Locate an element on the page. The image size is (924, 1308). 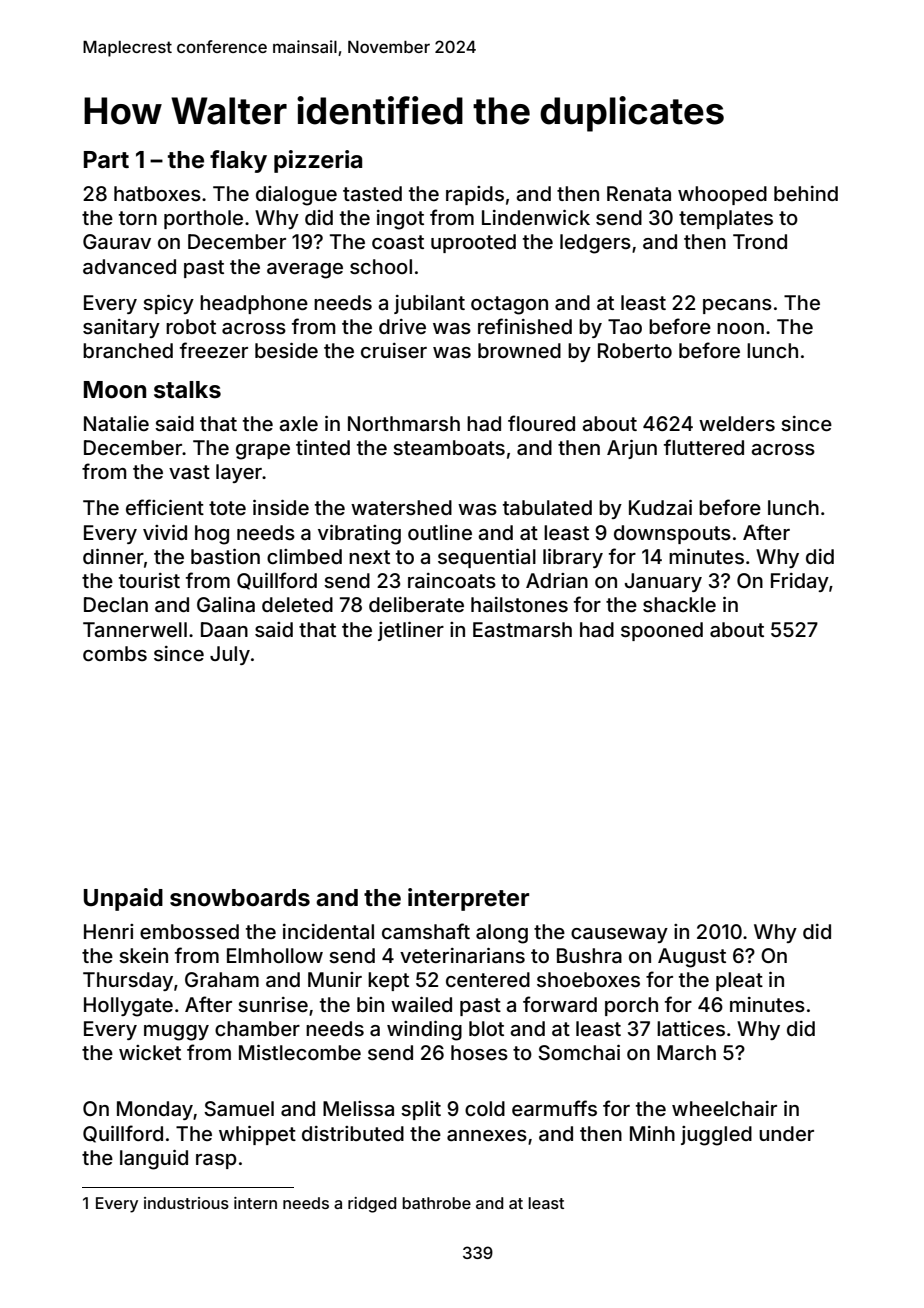
Tao is located at coordinates (625, 326).
